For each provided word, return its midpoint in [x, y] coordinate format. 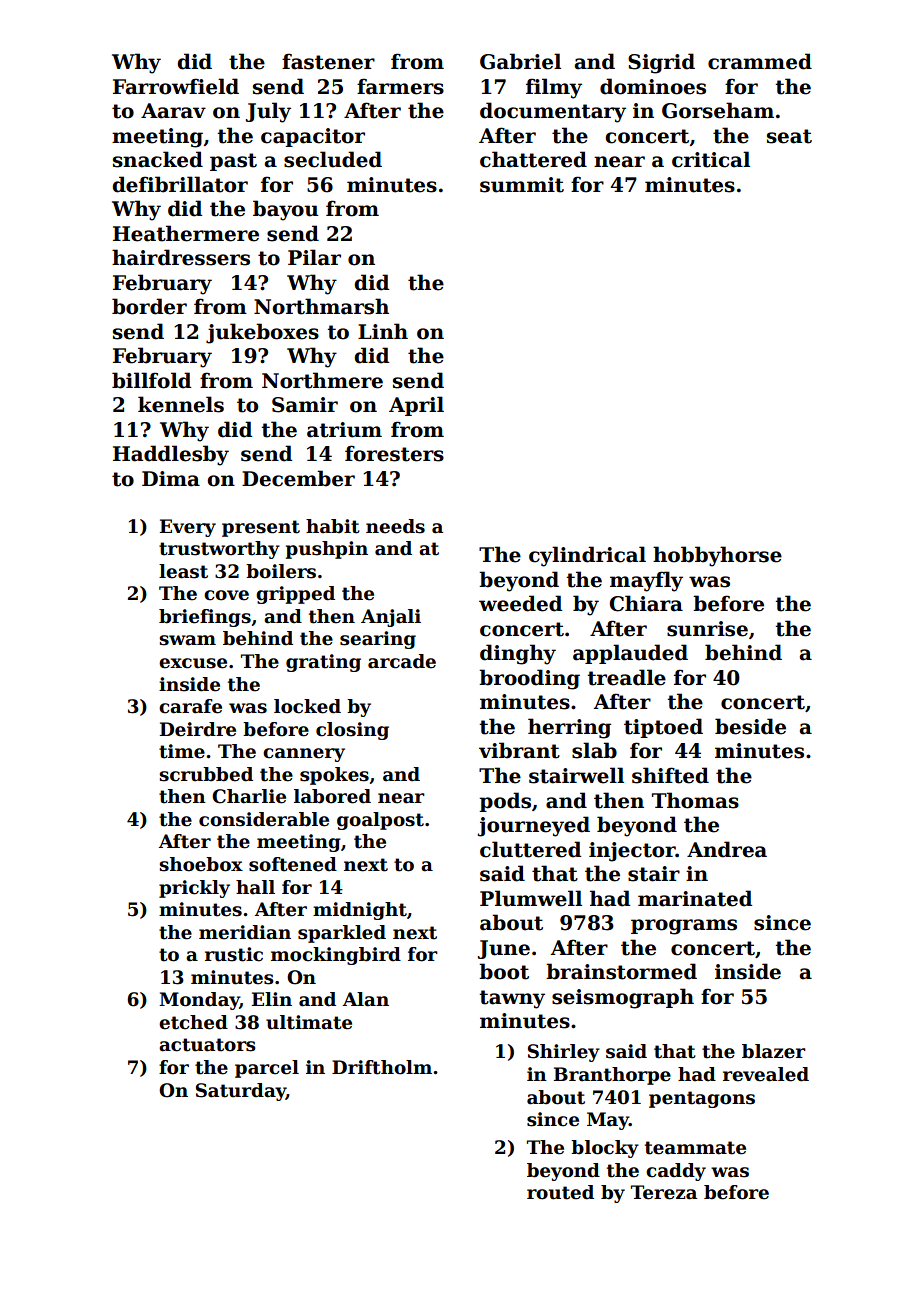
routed [560, 1192]
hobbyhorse [717, 556]
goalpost [380, 821]
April [416, 406]
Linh [383, 331]
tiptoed [663, 728]
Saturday [241, 1092]
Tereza [664, 1192]
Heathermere [186, 233]
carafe [190, 706]
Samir [305, 405]
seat [789, 136]
